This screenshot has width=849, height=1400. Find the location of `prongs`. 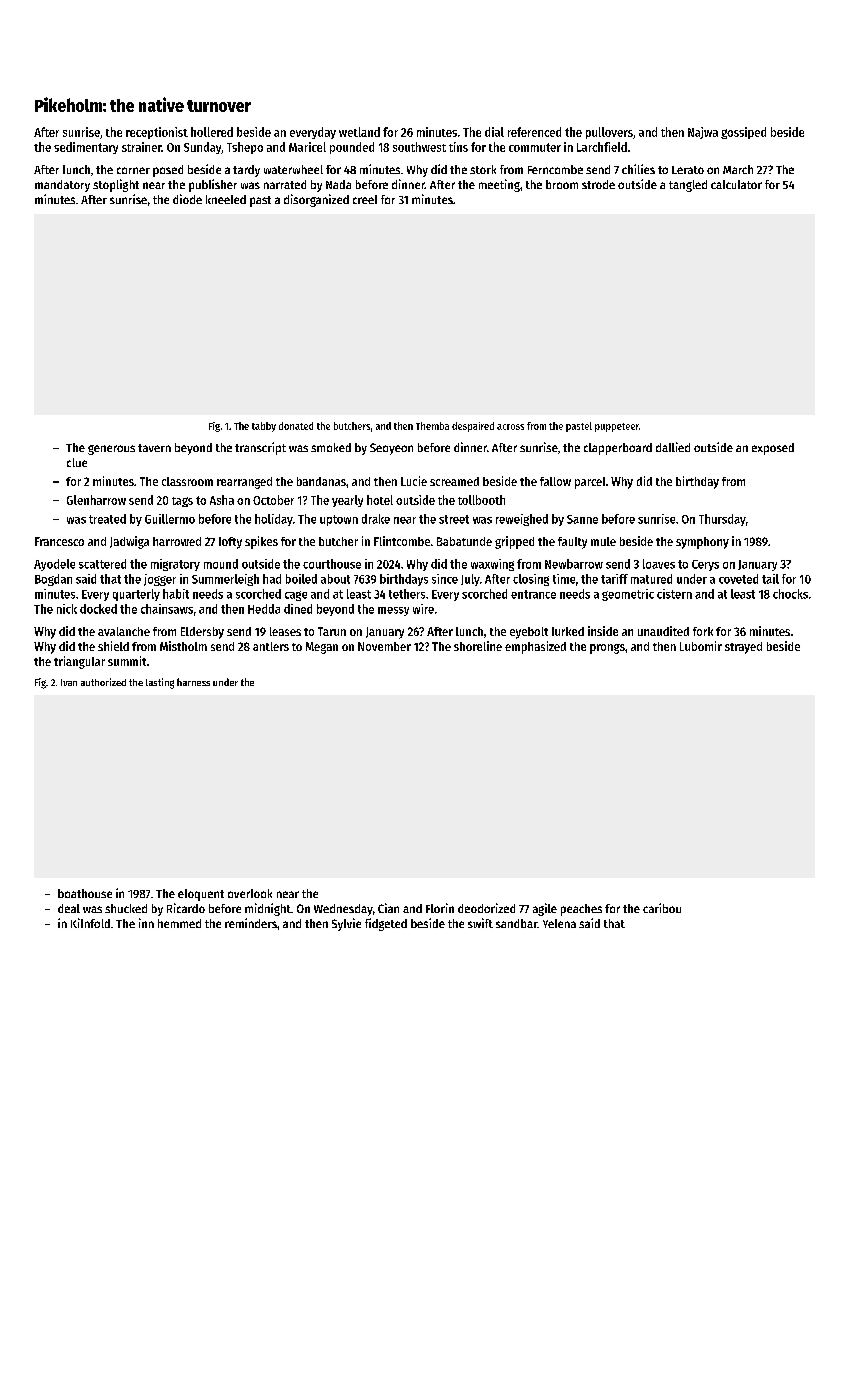

prongs is located at coordinates (607, 649).
